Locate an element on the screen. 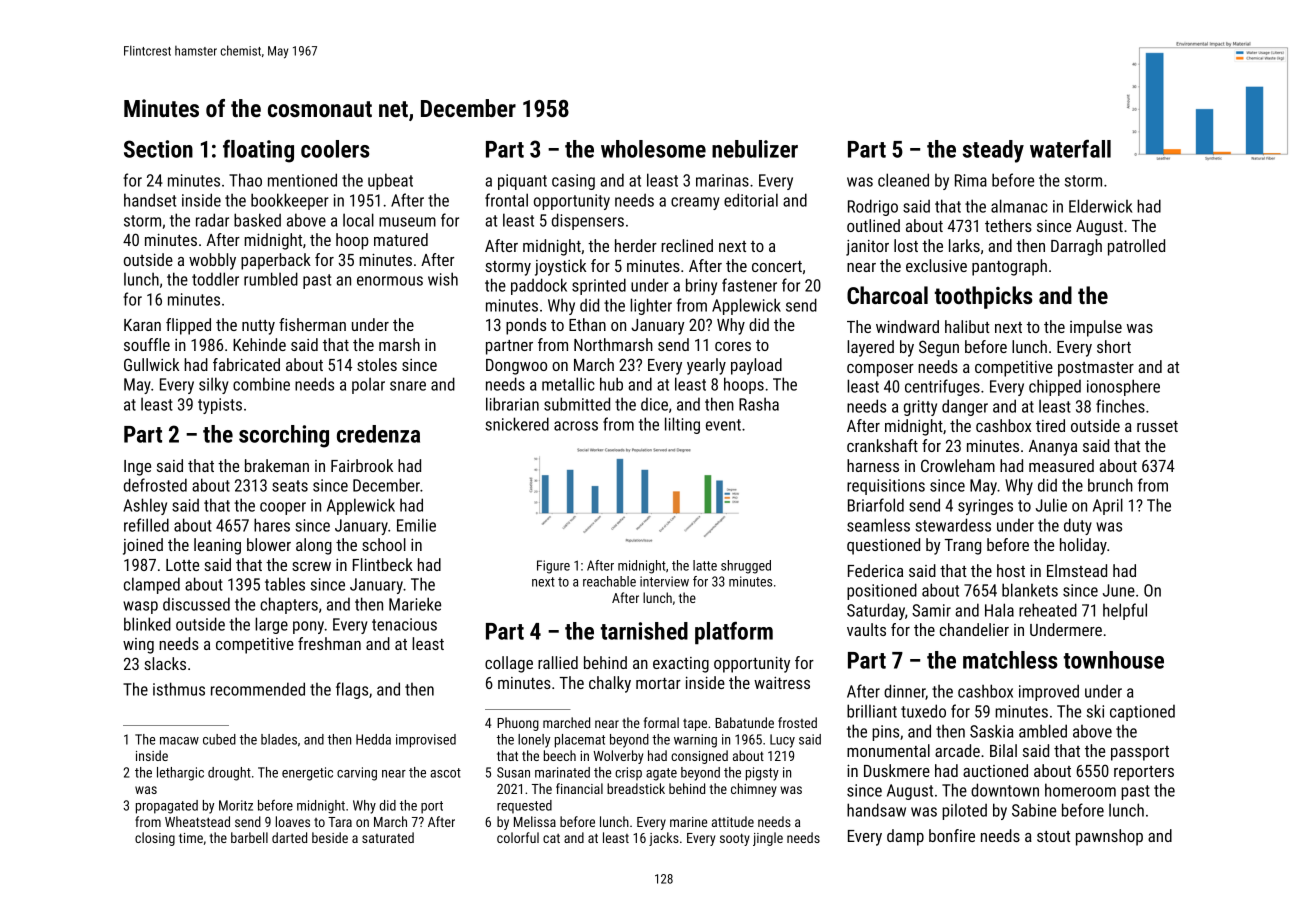 Image resolution: width=1308 pixels, height=924 pixels. school is located at coordinates (384, 544).
